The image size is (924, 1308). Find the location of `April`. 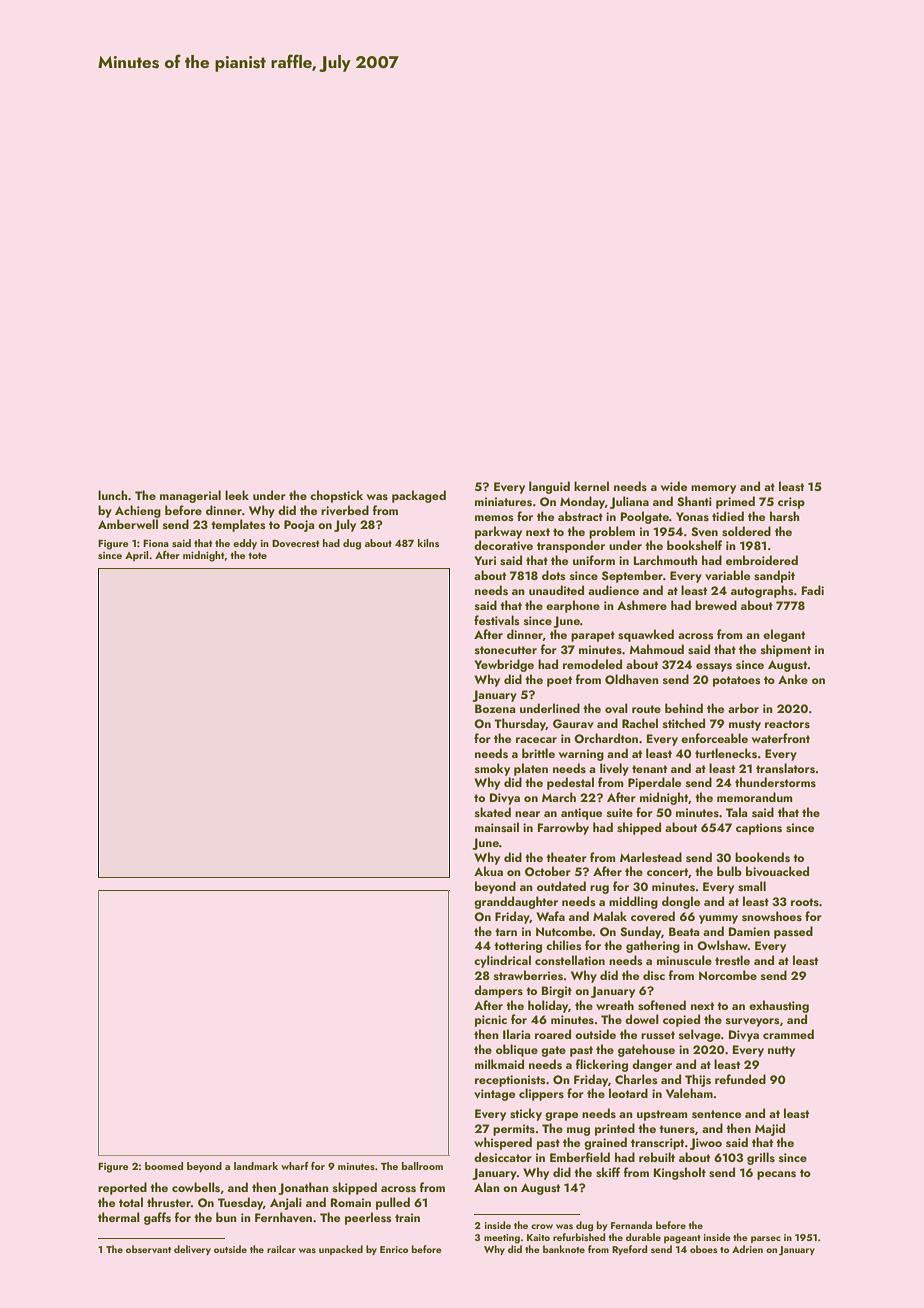

April is located at coordinates (137, 556).
